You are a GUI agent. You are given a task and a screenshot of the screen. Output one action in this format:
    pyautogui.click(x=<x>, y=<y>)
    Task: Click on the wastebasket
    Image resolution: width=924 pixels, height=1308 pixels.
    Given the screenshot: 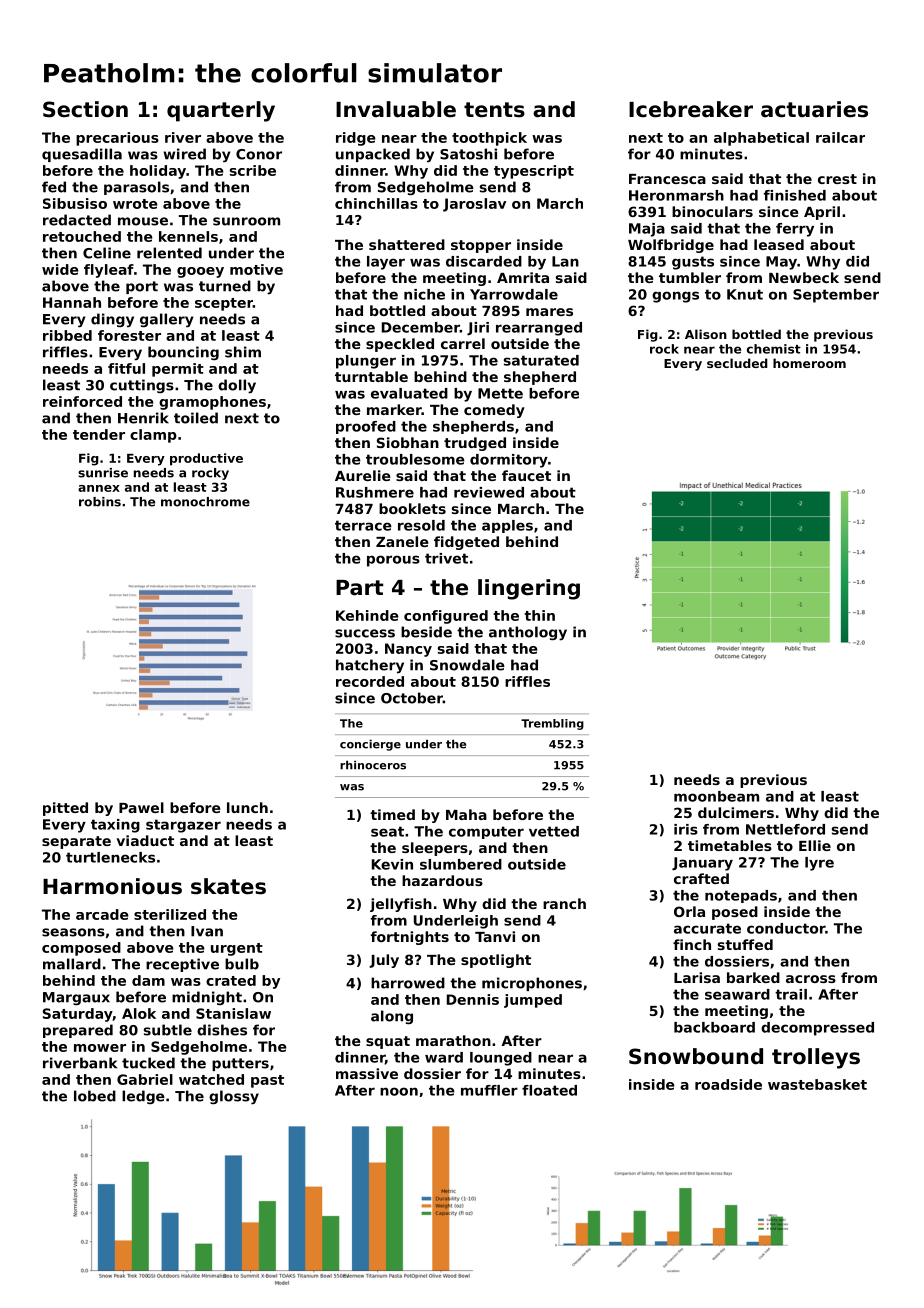 What is the action you would take?
    pyautogui.click(x=817, y=1084)
